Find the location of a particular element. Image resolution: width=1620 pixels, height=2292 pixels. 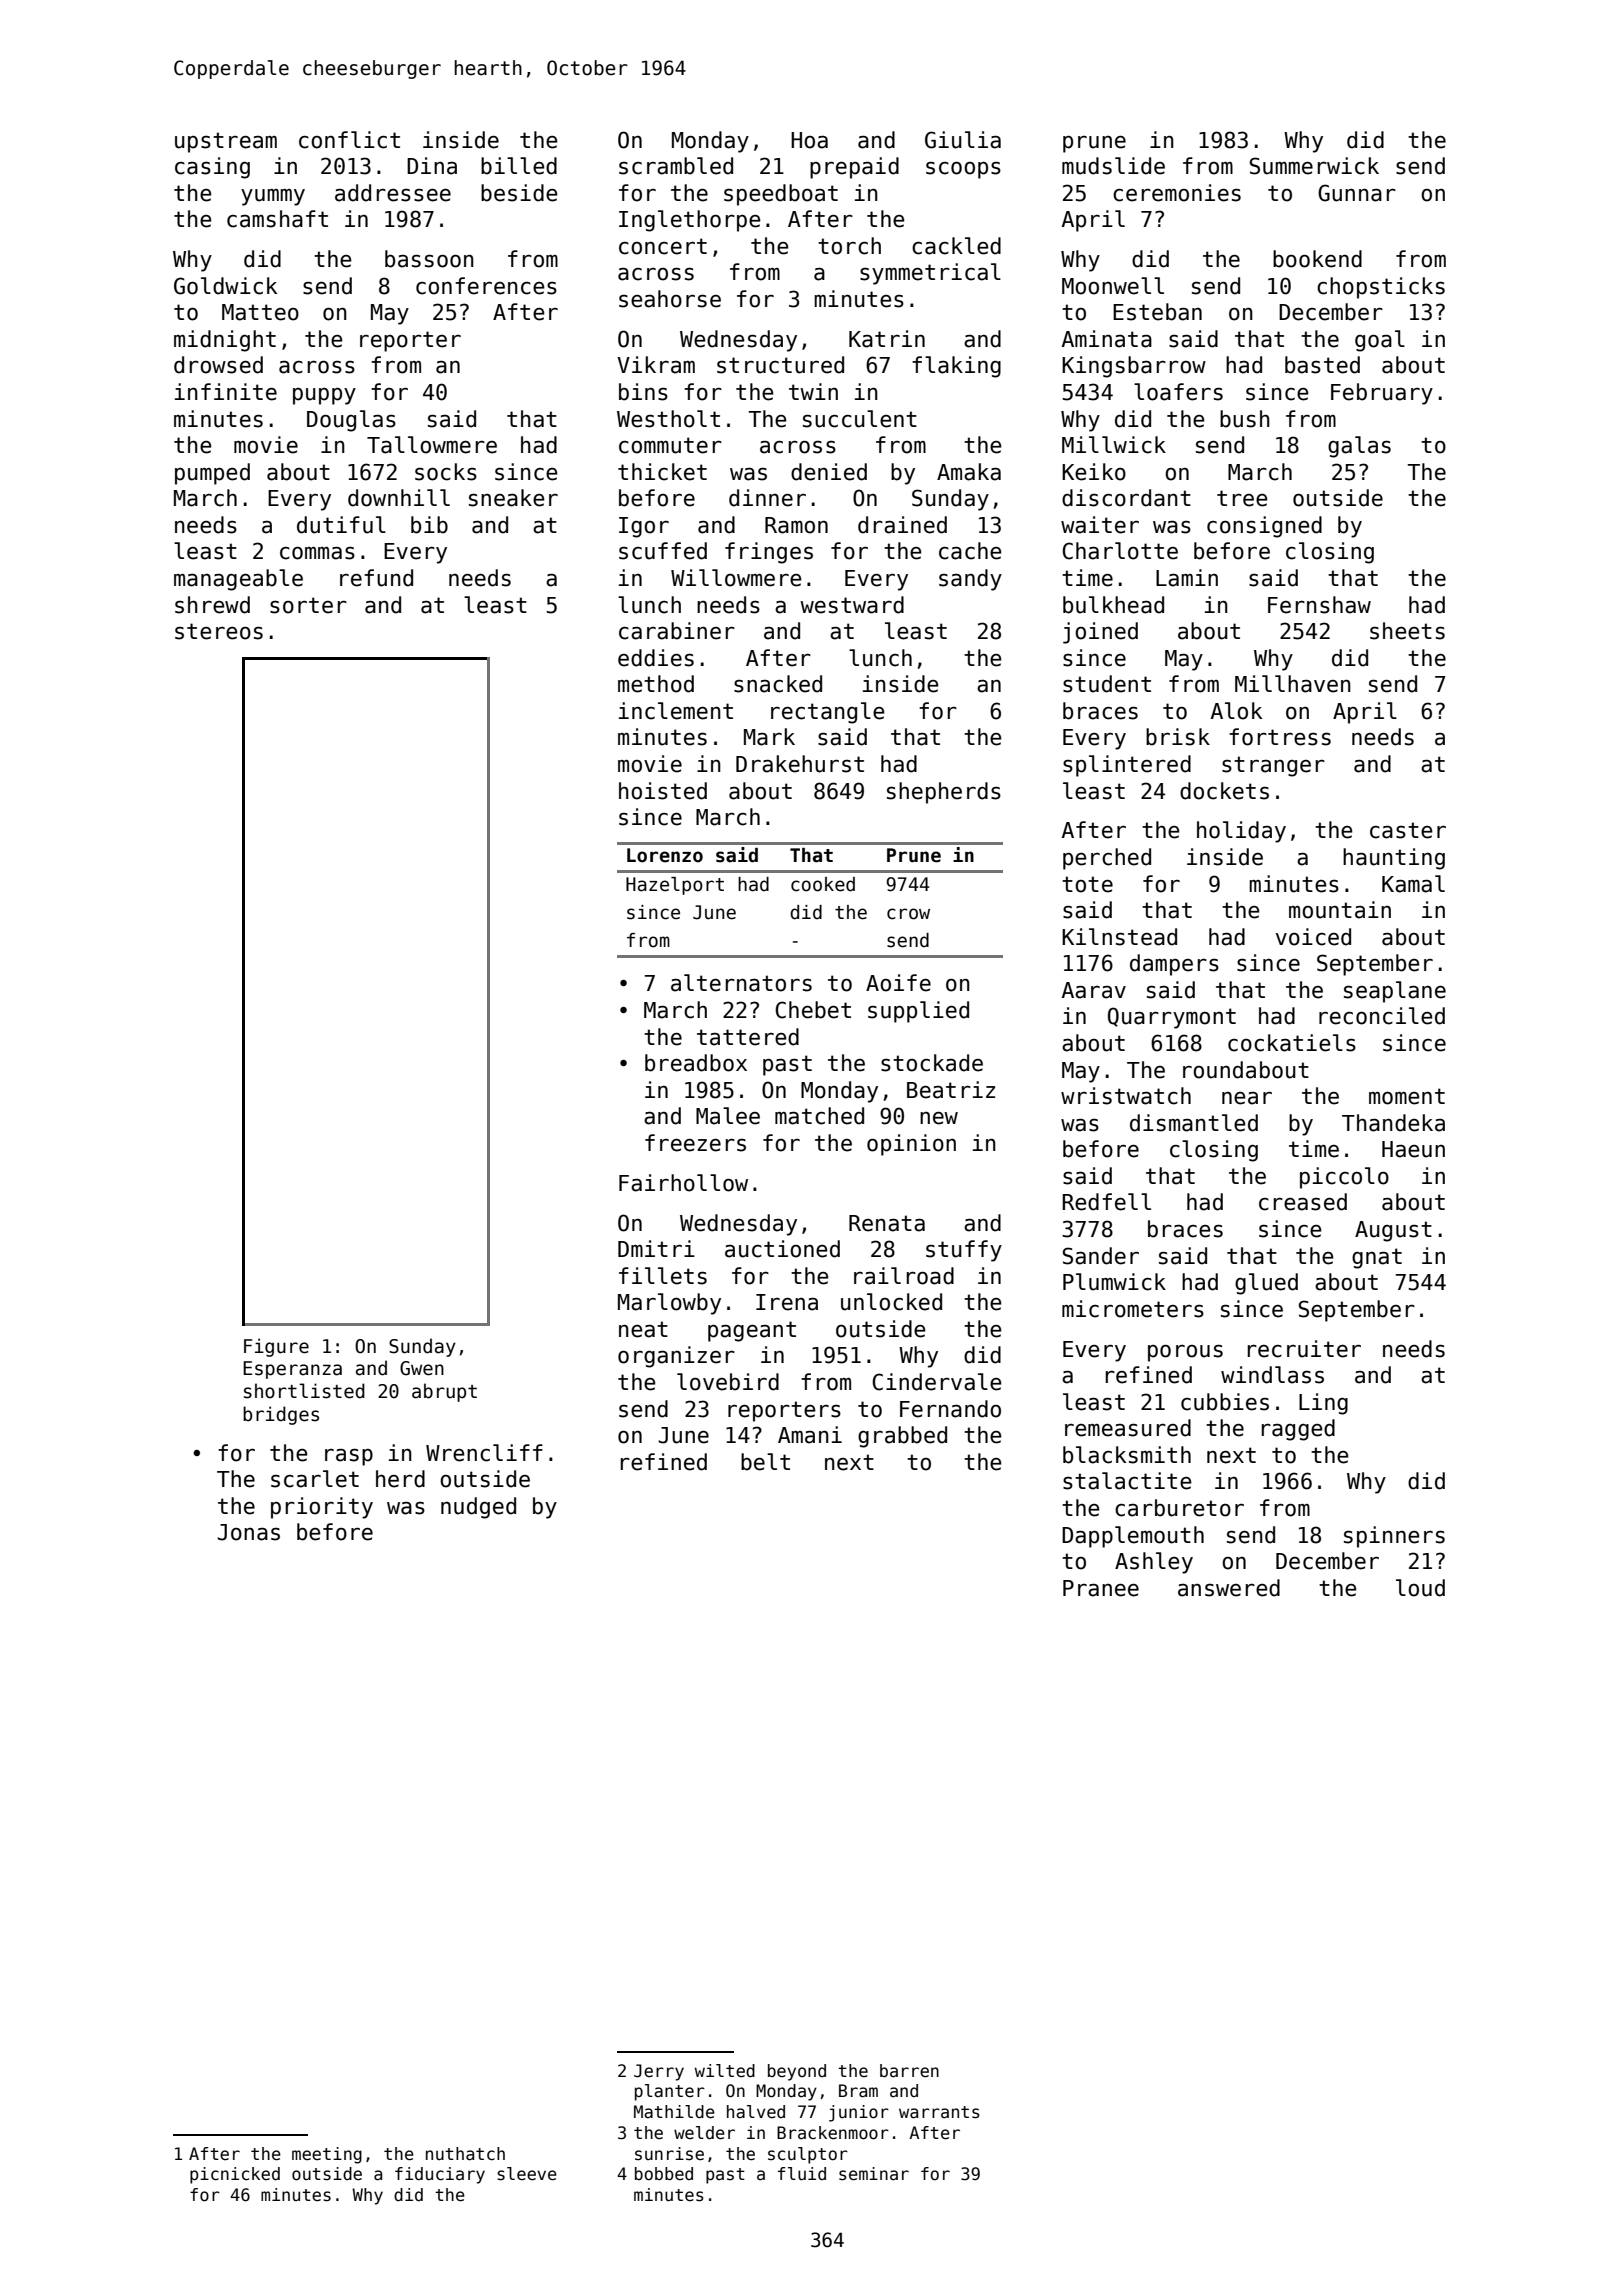

beyond is located at coordinates (797, 2072).
